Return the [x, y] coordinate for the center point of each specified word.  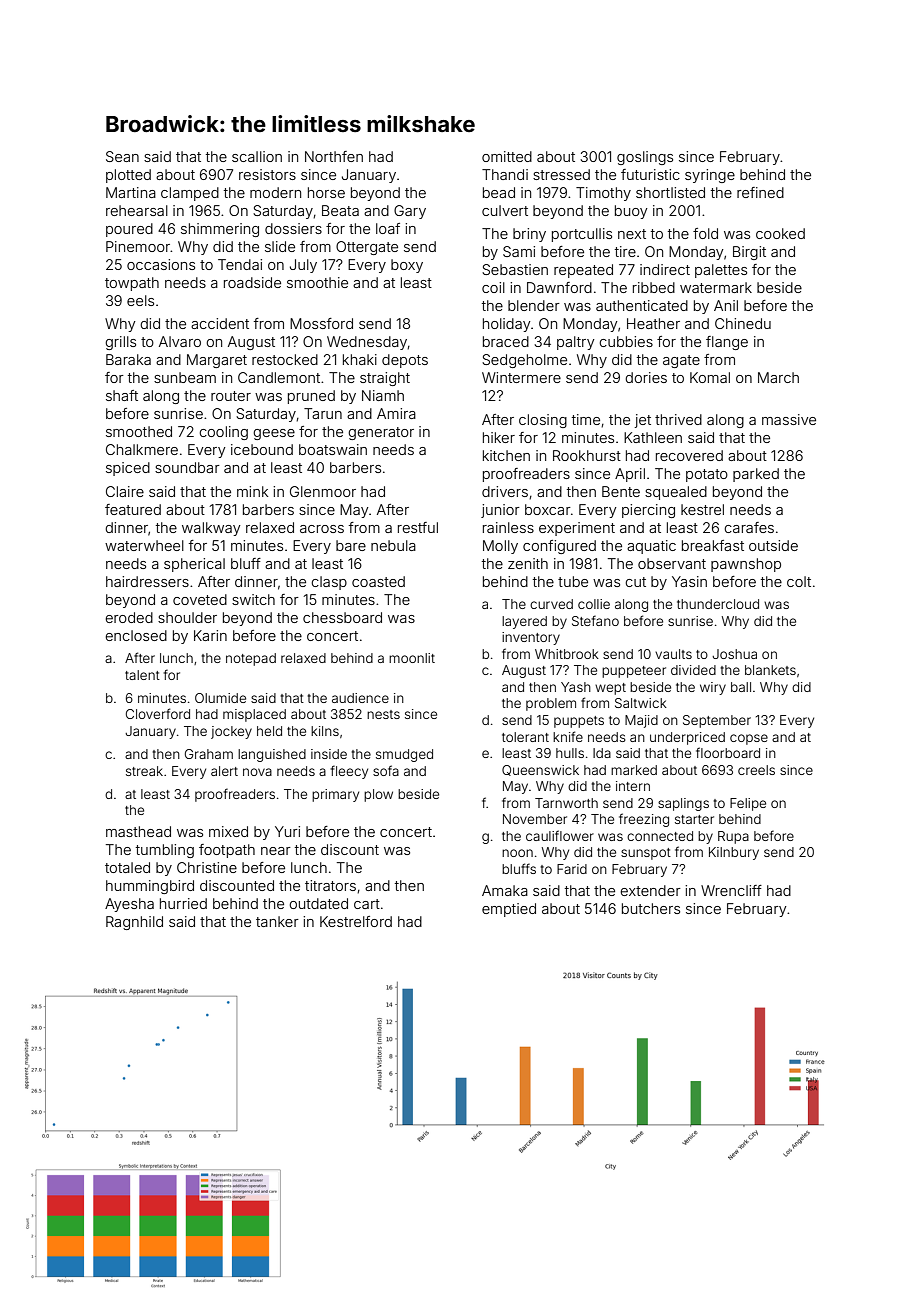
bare [351, 545]
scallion [257, 156]
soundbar [187, 467]
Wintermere [521, 377]
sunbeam [185, 377]
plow [378, 795]
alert [224, 771]
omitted [507, 156]
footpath [227, 851]
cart [367, 904]
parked [756, 475]
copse [749, 739]
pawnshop [746, 565]
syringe [710, 176]
